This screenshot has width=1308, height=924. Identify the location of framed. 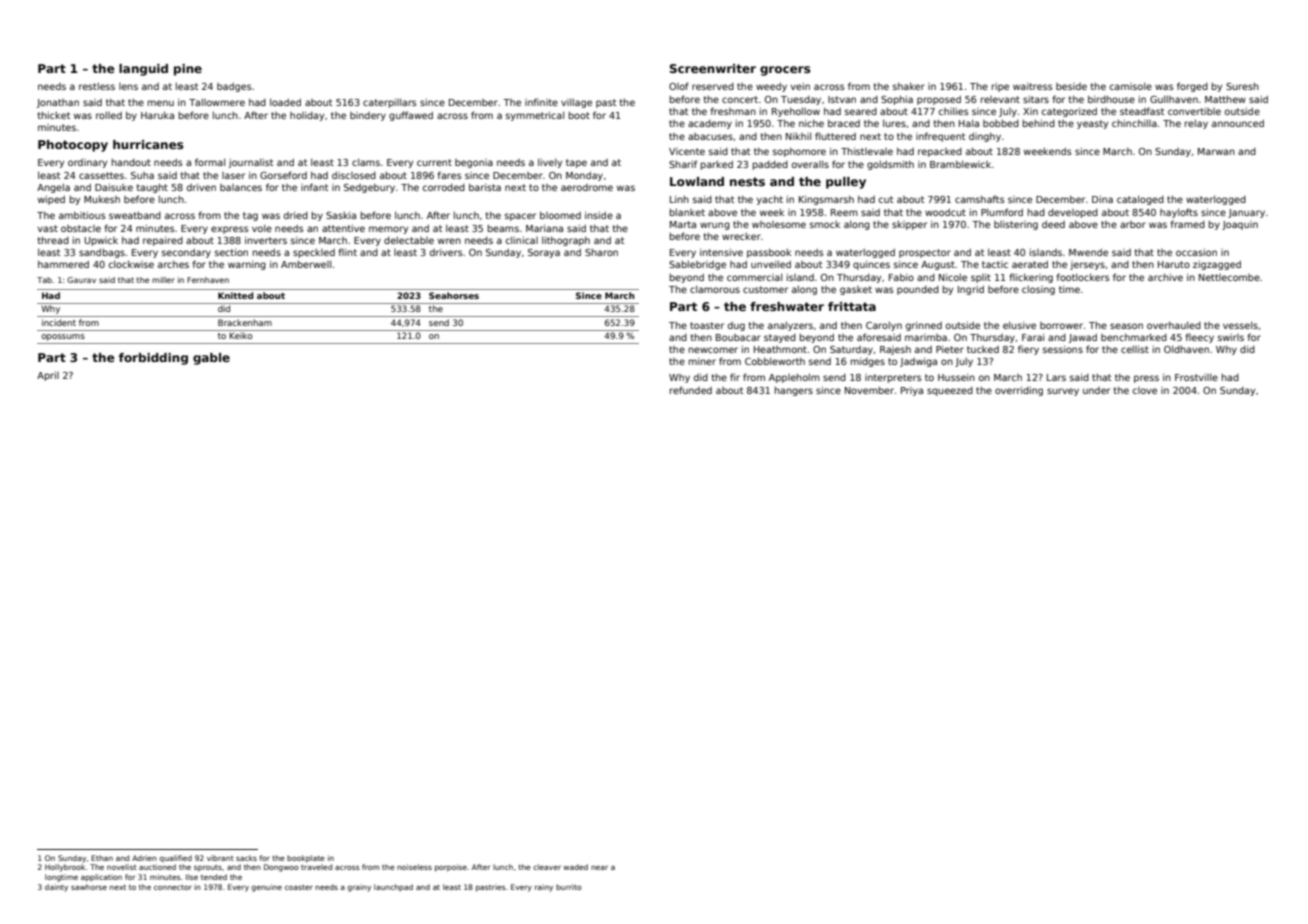
(1187, 224).
